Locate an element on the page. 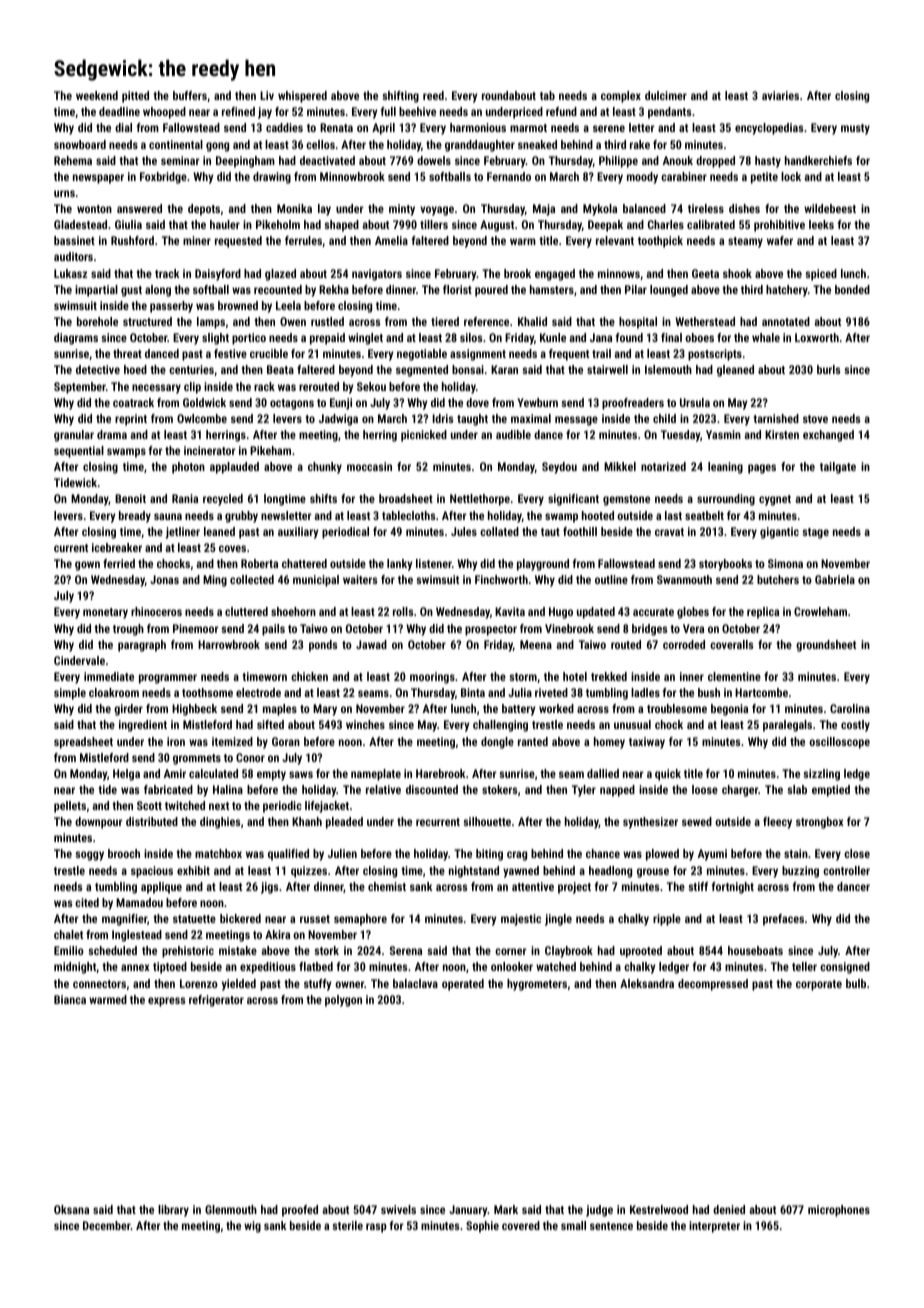 This document has height=1308, width=924. Fernando is located at coordinates (509, 176).
